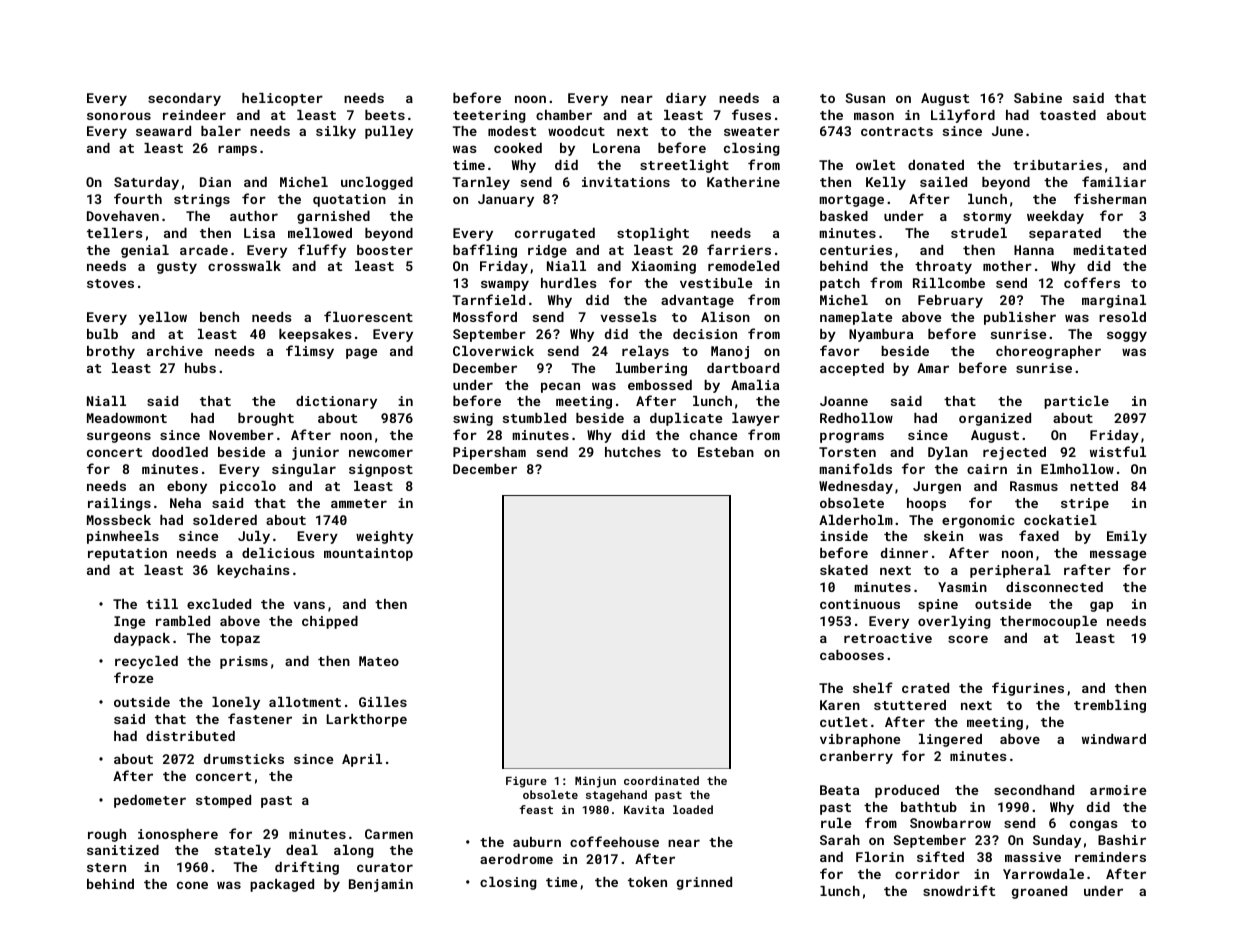 The image size is (1233, 952). What do you see at coordinates (865, 98) in the screenshot?
I see `Susan` at bounding box center [865, 98].
